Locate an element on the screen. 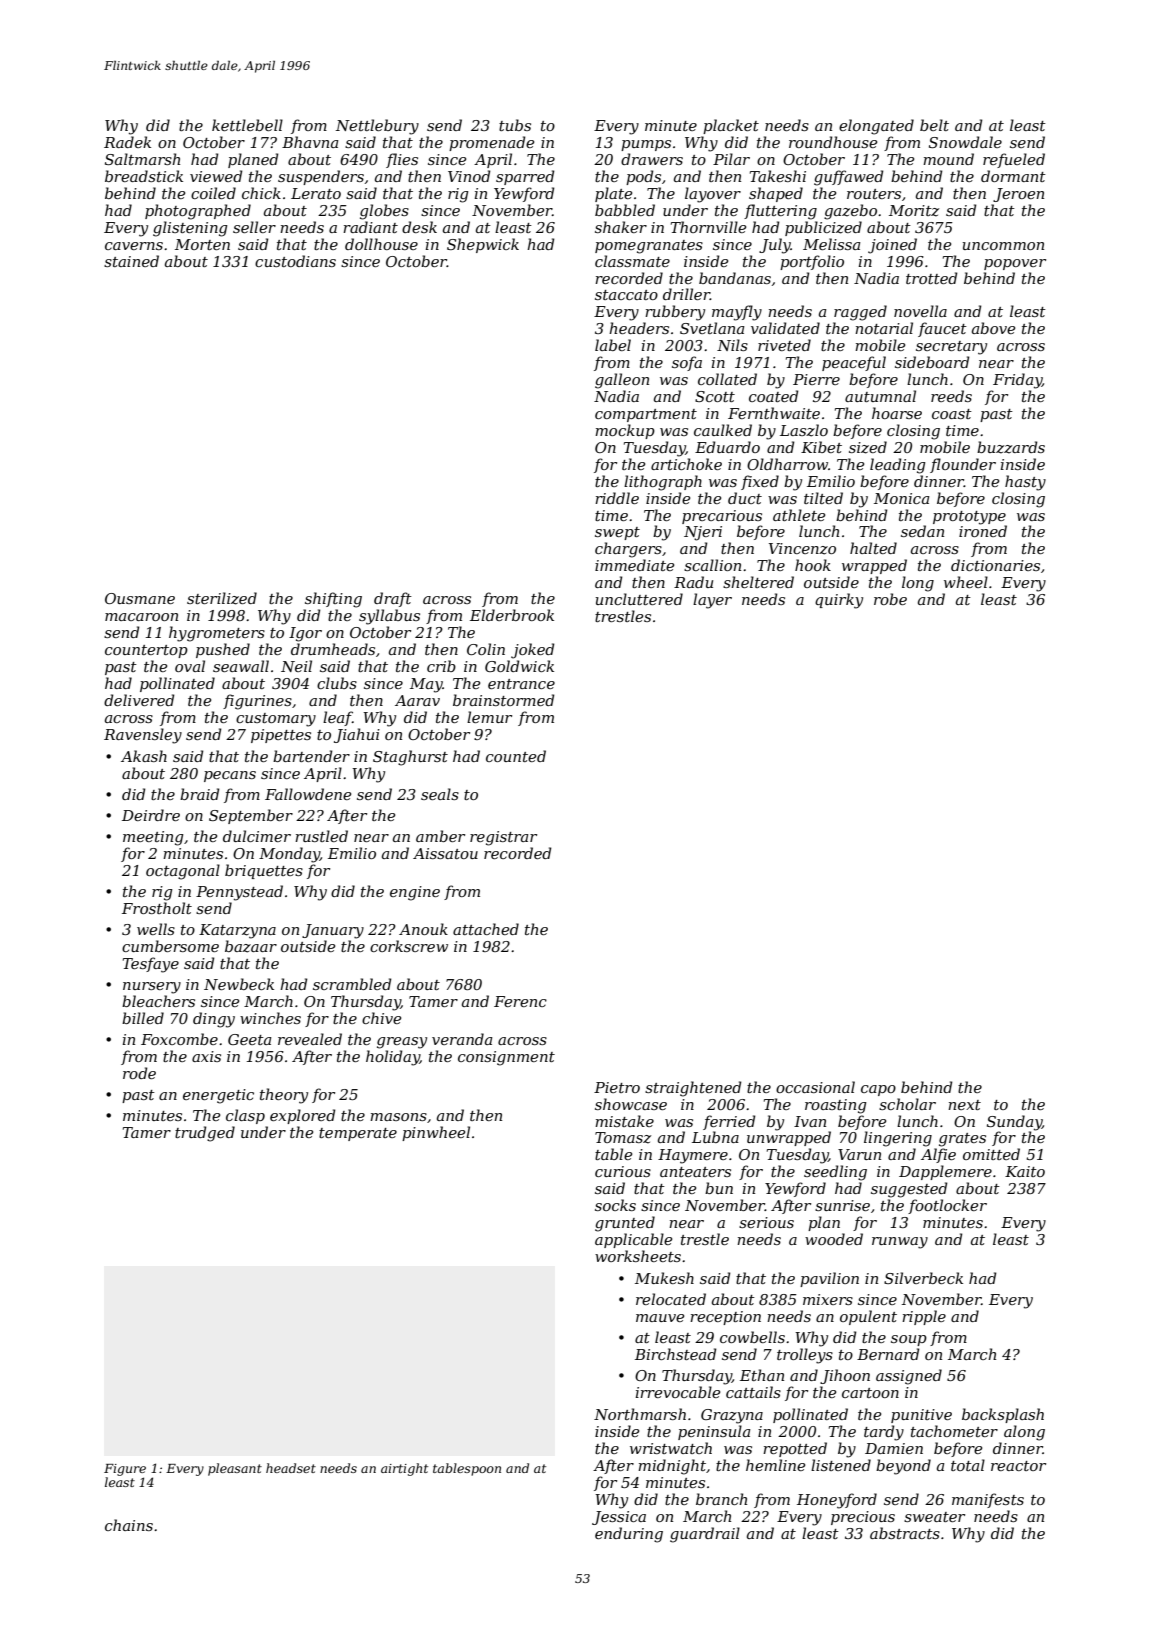  Radek is located at coordinates (127, 142).
